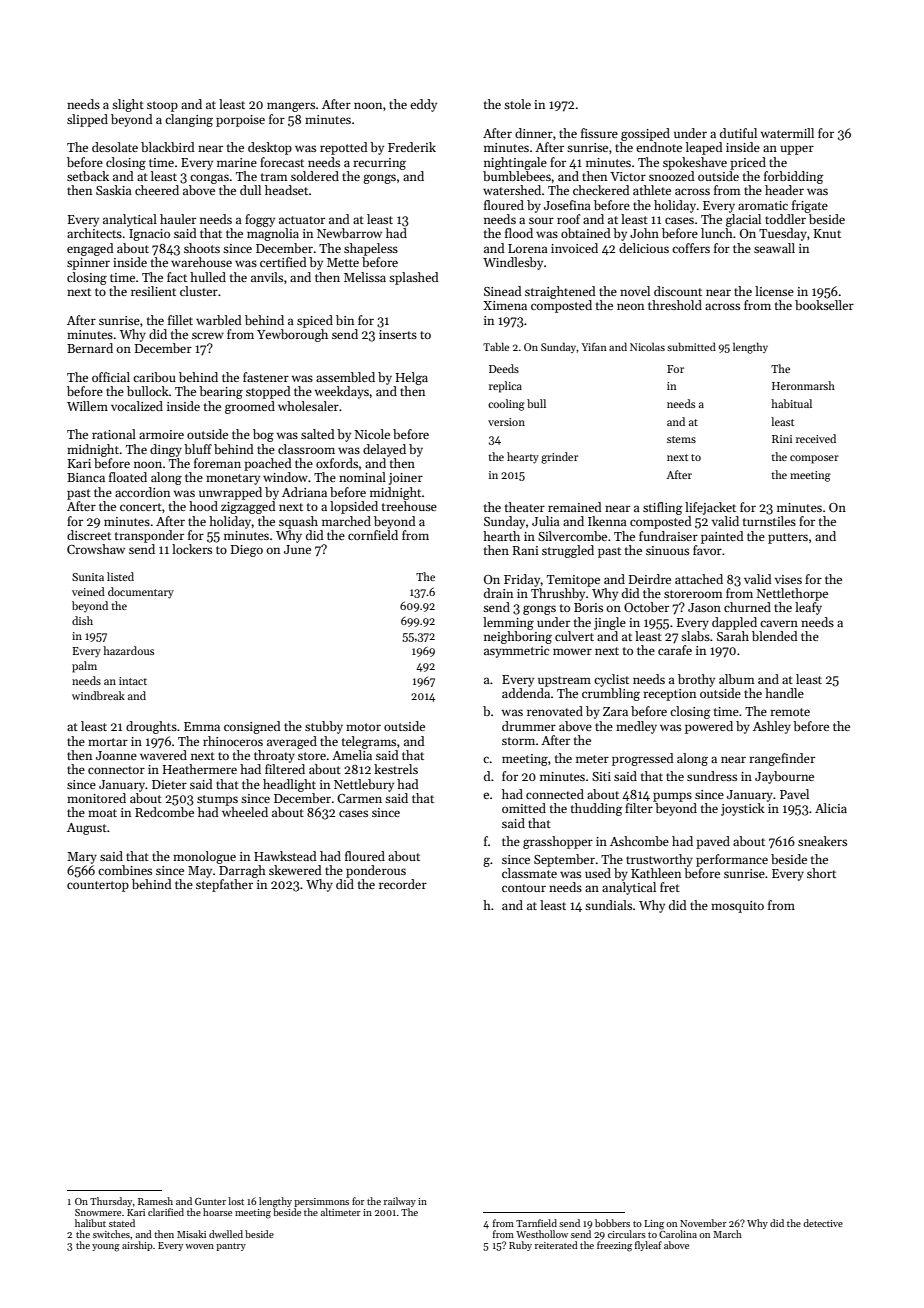  Describe the element at coordinates (822, 841) in the document. I see `sneakers` at that location.
